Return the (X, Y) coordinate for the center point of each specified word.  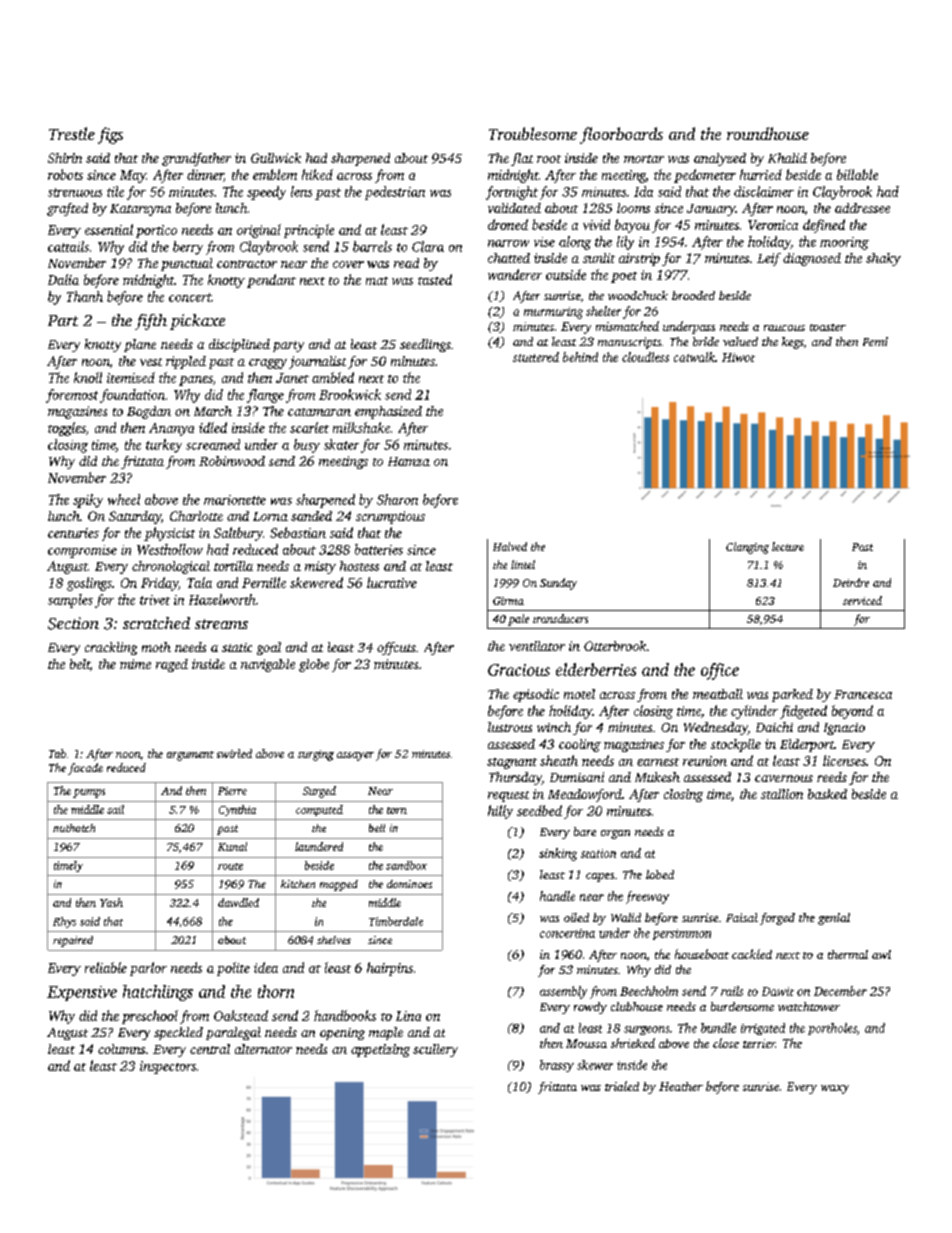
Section (73, 623)
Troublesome (533, 133)
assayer (355, 756)
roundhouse (768, 133)
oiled (576, 917)
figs (110, 135)
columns (121, 1049)
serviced (862, 600)
